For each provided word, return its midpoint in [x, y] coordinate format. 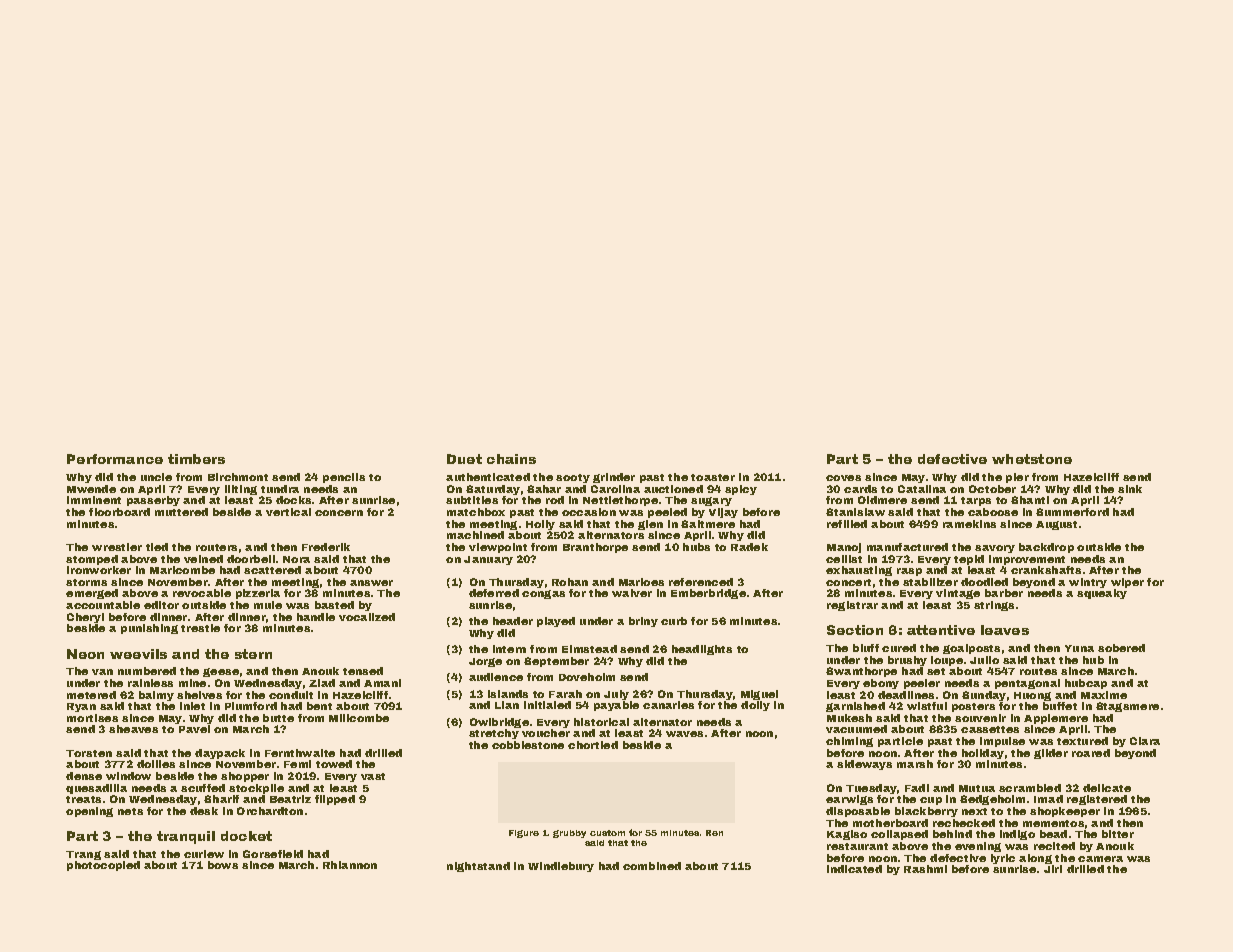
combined [652, 866]
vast [373, 776]
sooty [573, 478]
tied [157, 547]
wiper [1127, 583]
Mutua [977, 788]
